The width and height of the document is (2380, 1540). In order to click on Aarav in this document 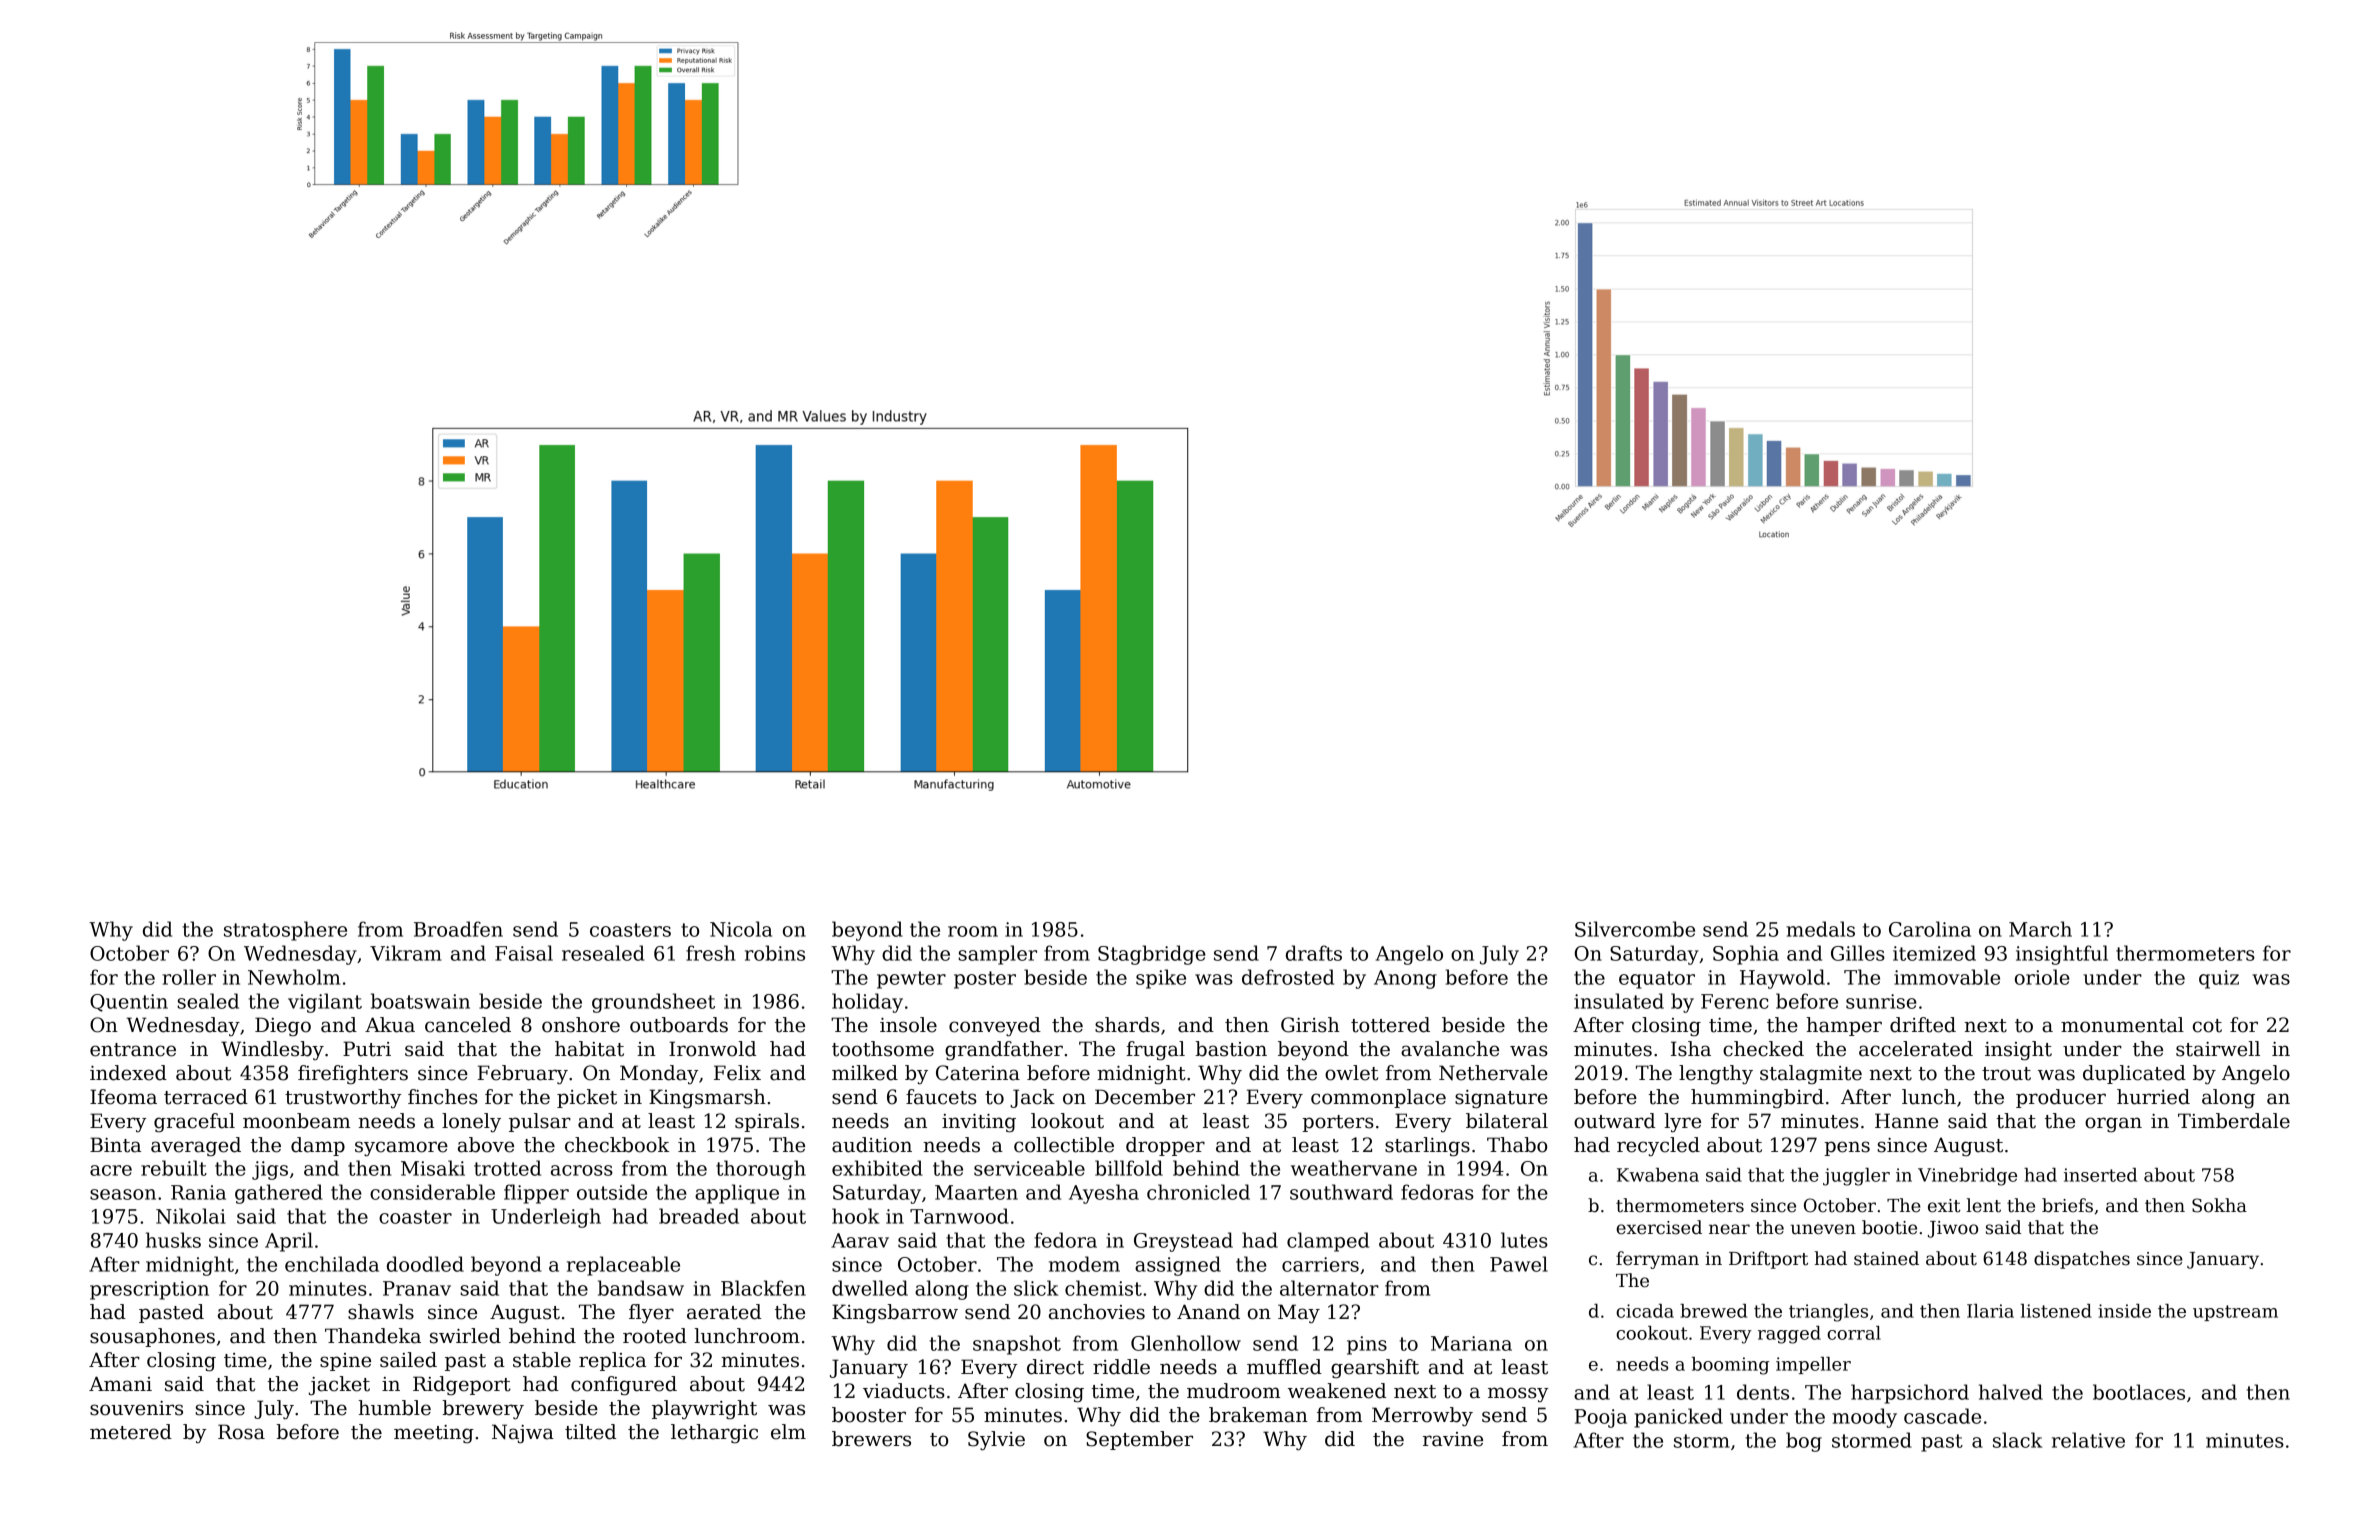, I will do `click(860, 1240)`.
